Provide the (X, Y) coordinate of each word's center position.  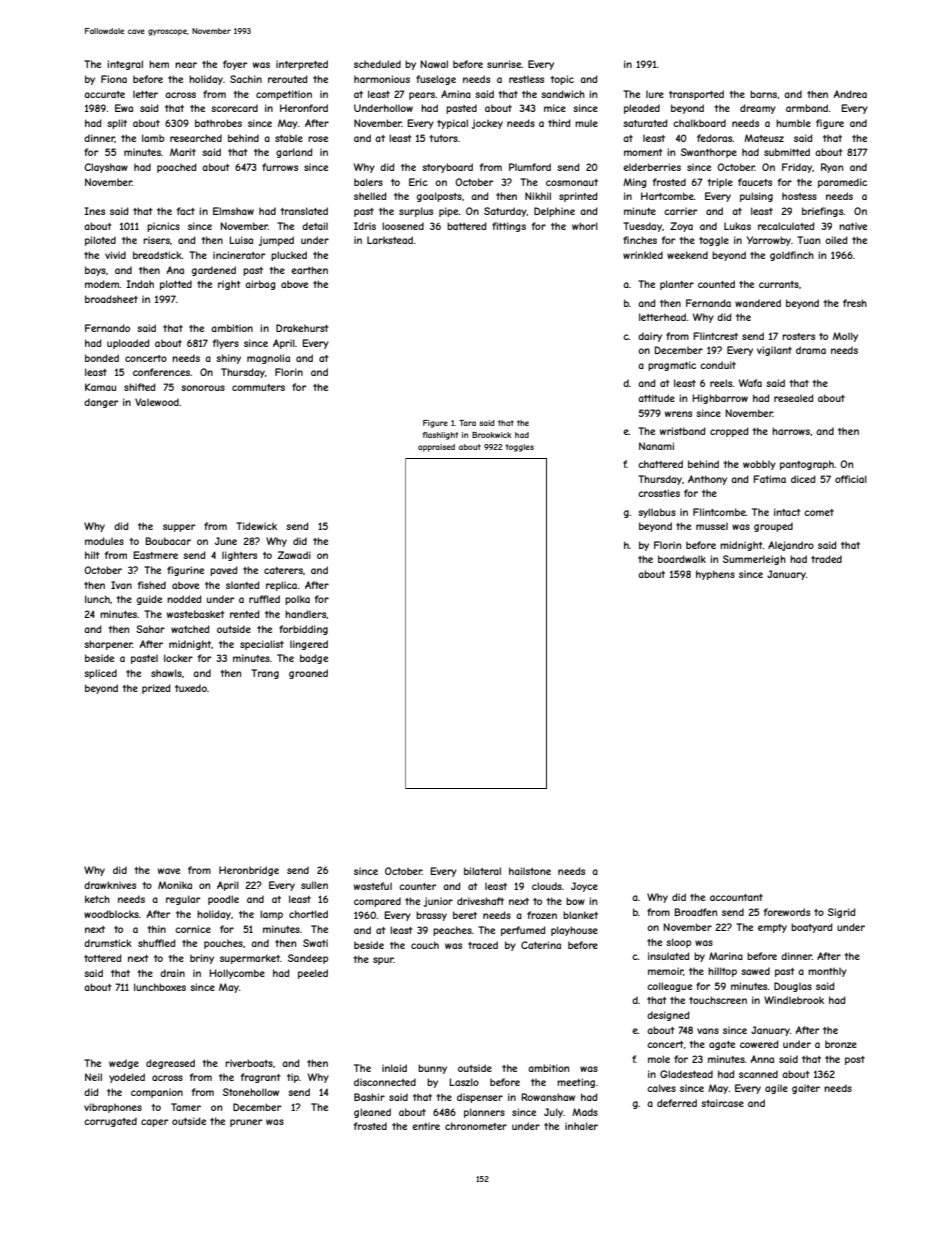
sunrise (504, 64)
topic (562, 80)
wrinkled (643, 255)
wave (169, 871)
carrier (680, 211)
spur (383, 961)
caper (154, 1123)
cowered (759, 1044)
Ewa (124, 108)
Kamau (100, 387)
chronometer (476, 1126)
